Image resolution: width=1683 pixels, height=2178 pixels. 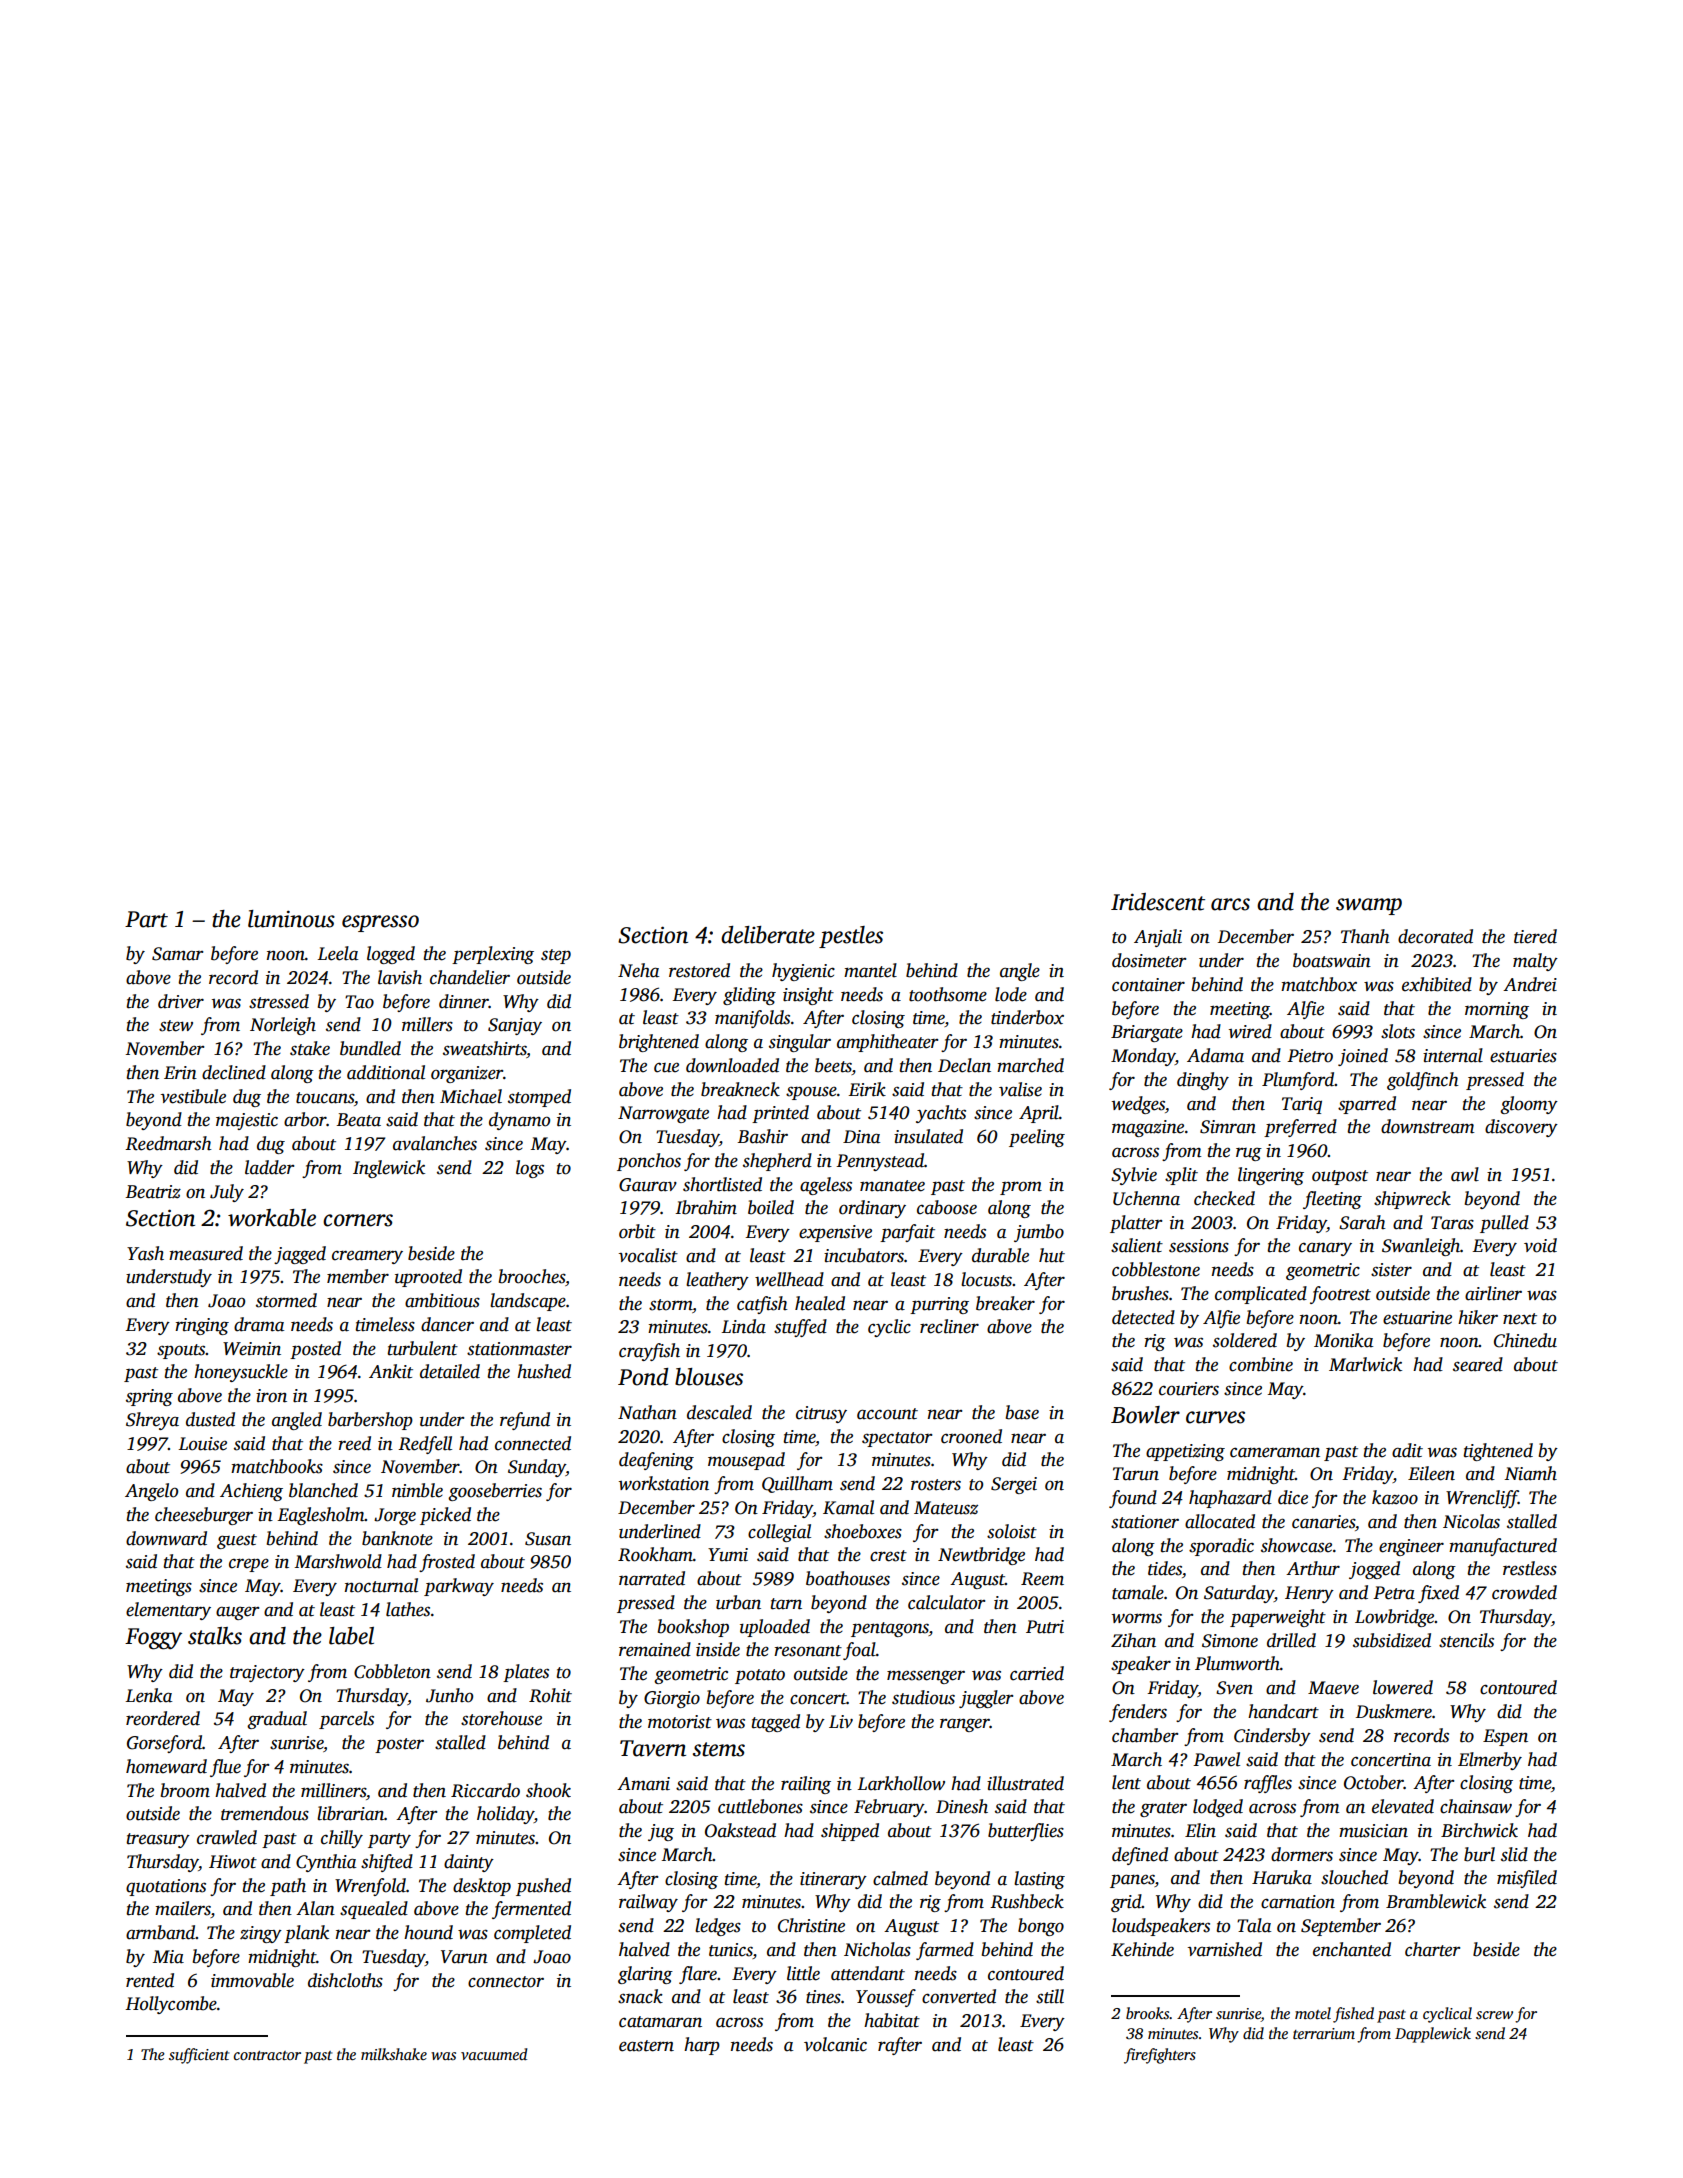 I want to click on estuaries, so click(x=1523, y=1056).
